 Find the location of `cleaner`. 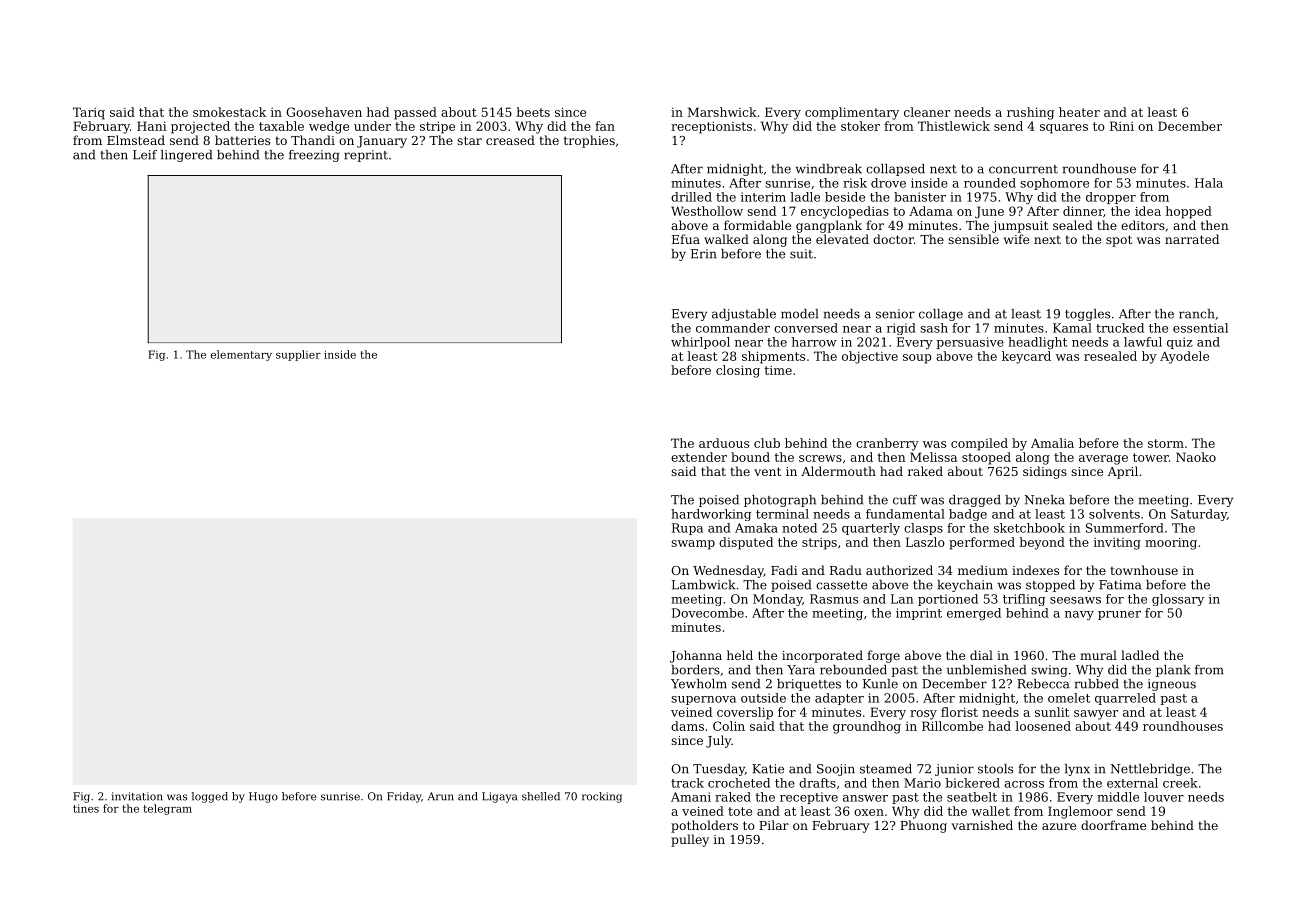

cleaner is located at coordinates (927, 112).
